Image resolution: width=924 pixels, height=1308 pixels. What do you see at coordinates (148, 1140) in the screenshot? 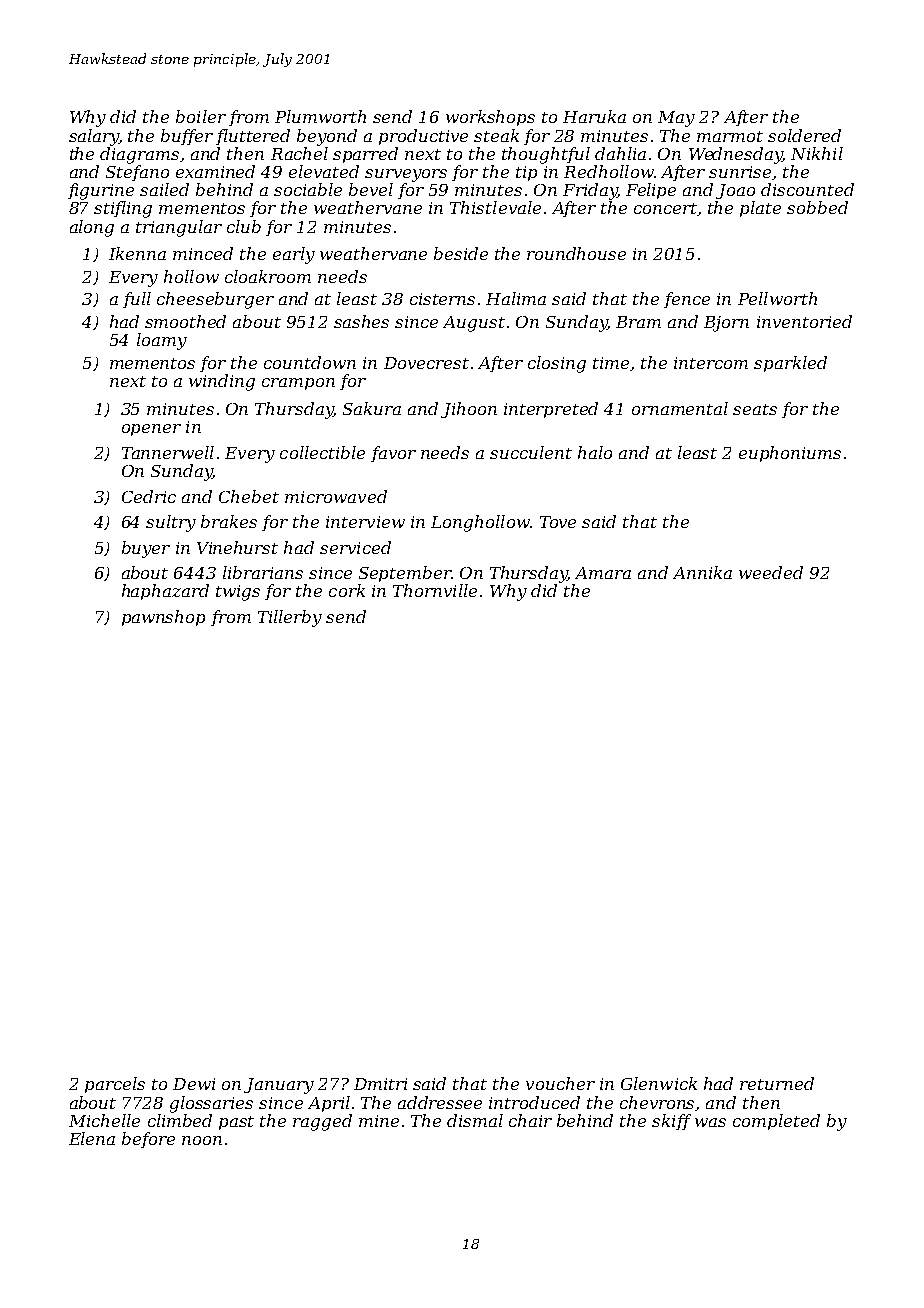
I see `before` at bounding box center [148, 1140].
